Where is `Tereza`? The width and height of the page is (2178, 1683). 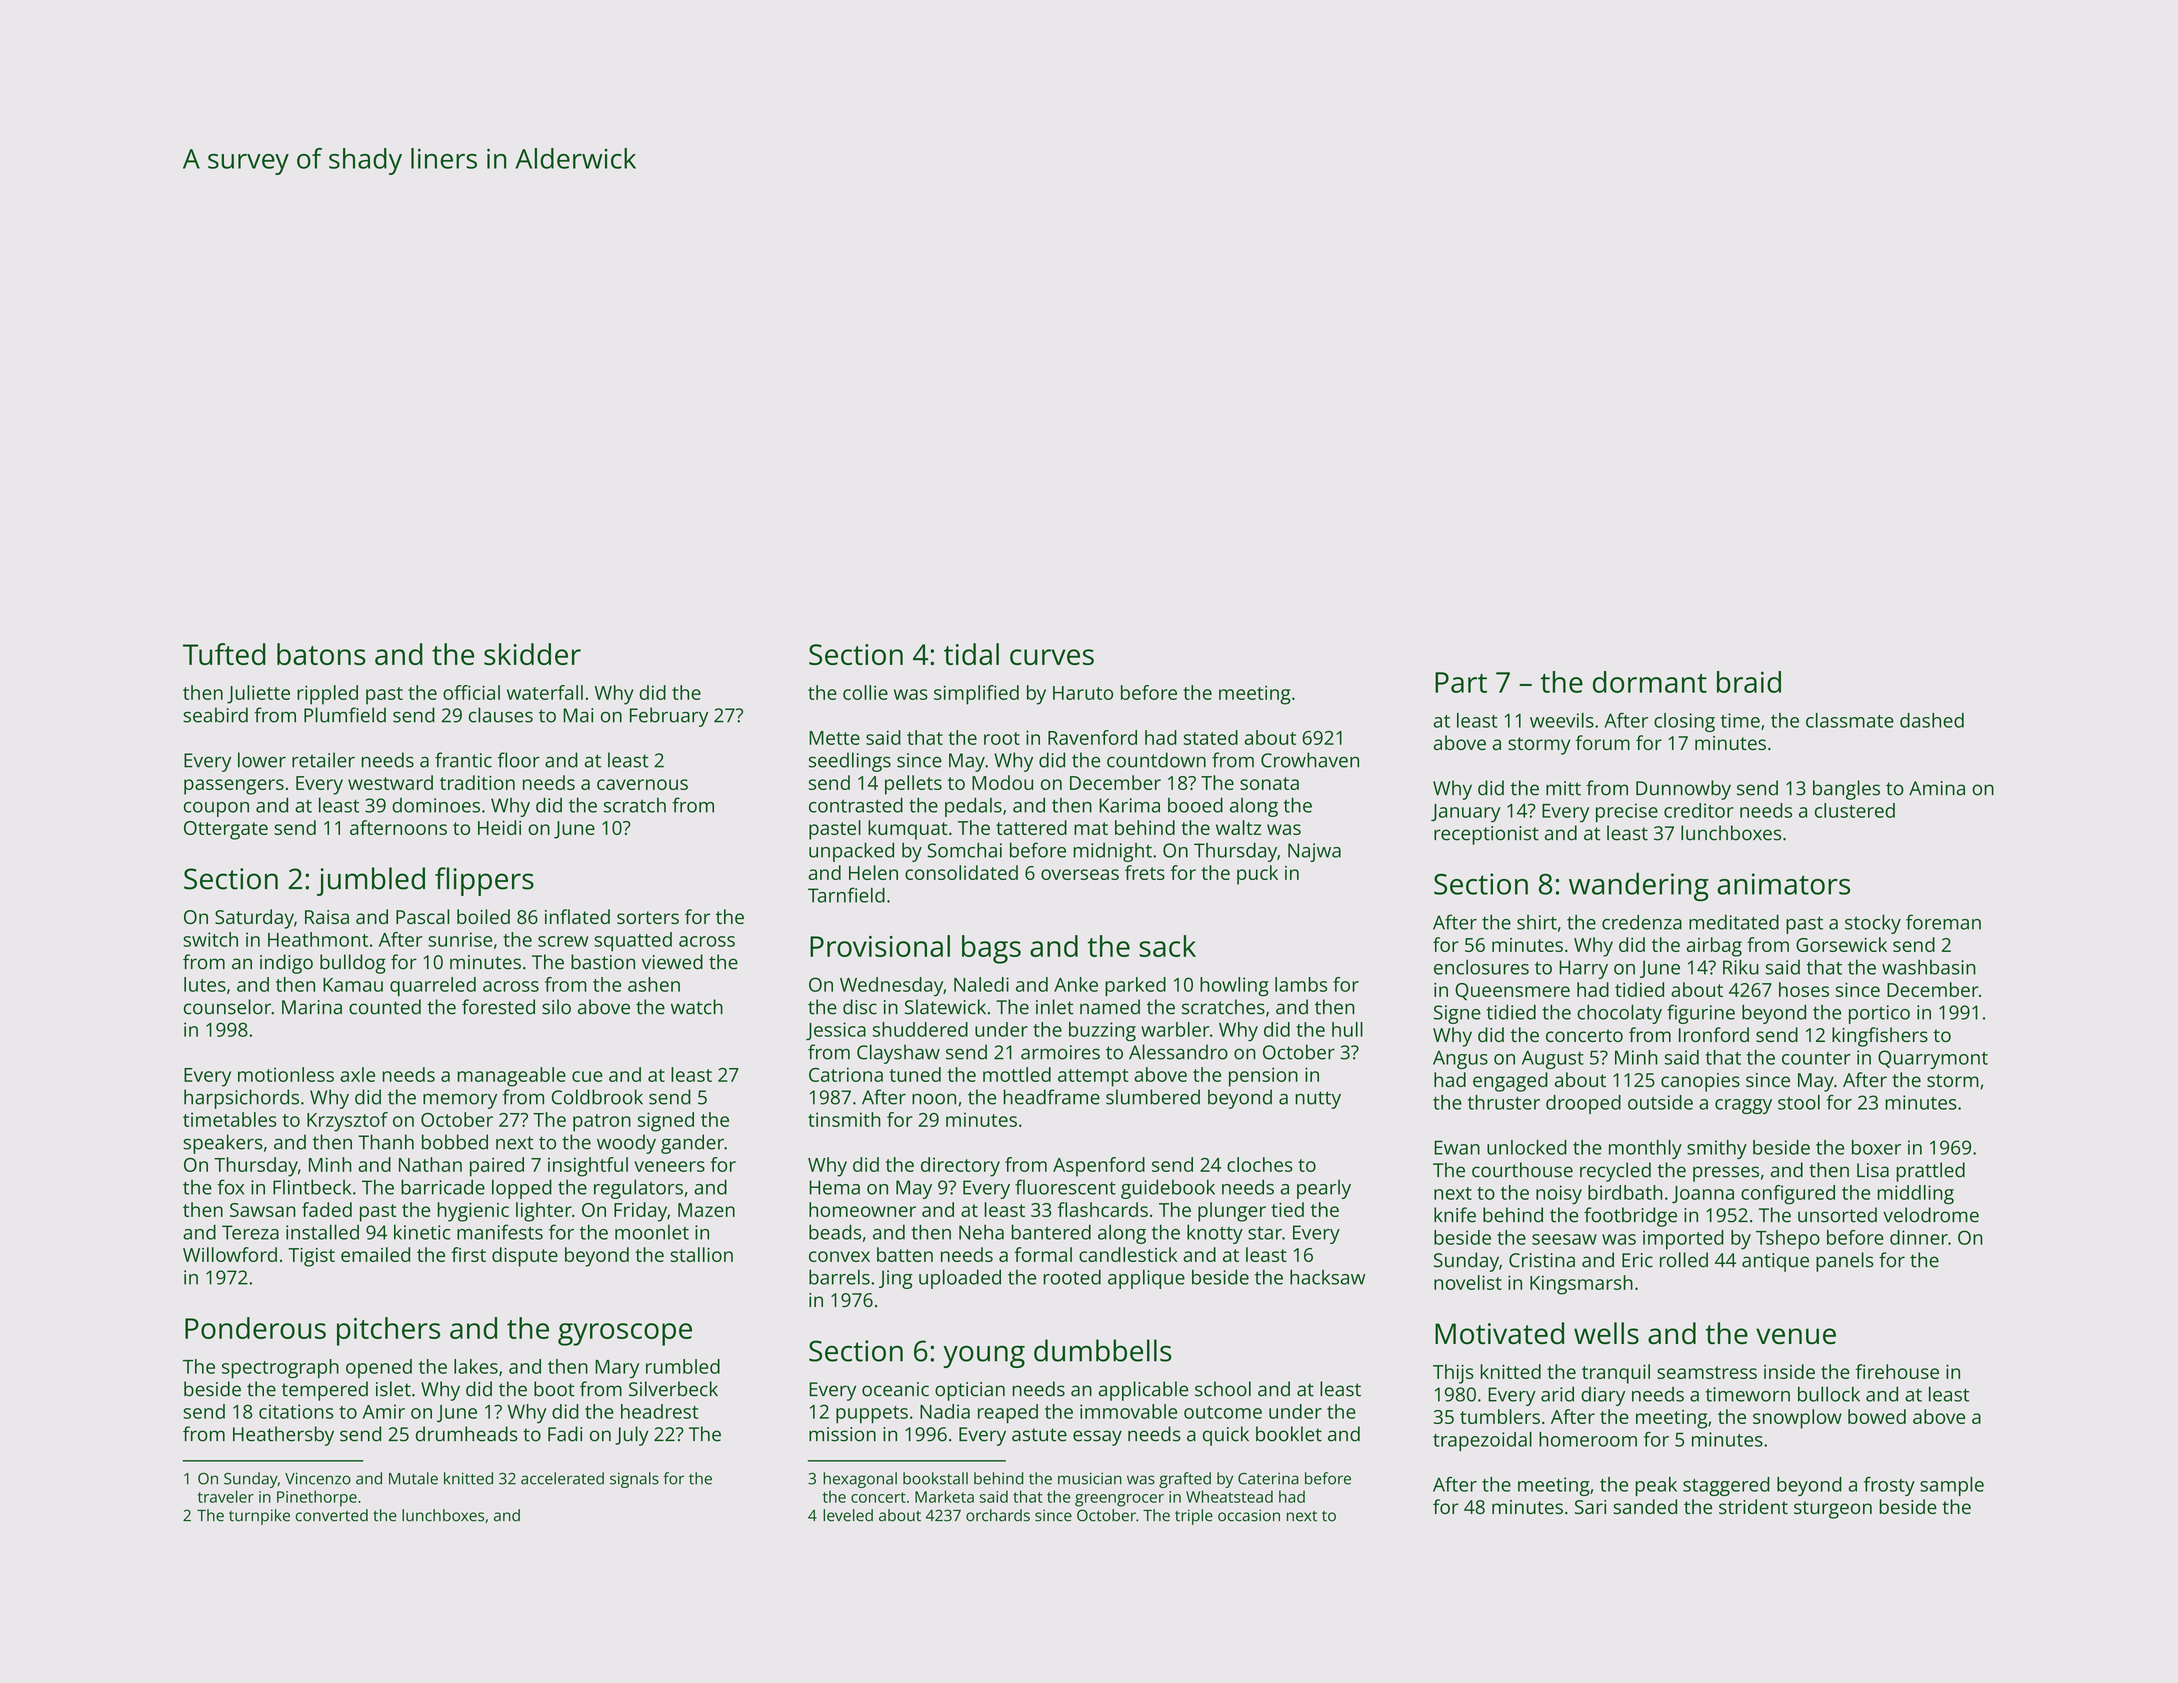
Tereza is located at coordinates (250, 1232).
